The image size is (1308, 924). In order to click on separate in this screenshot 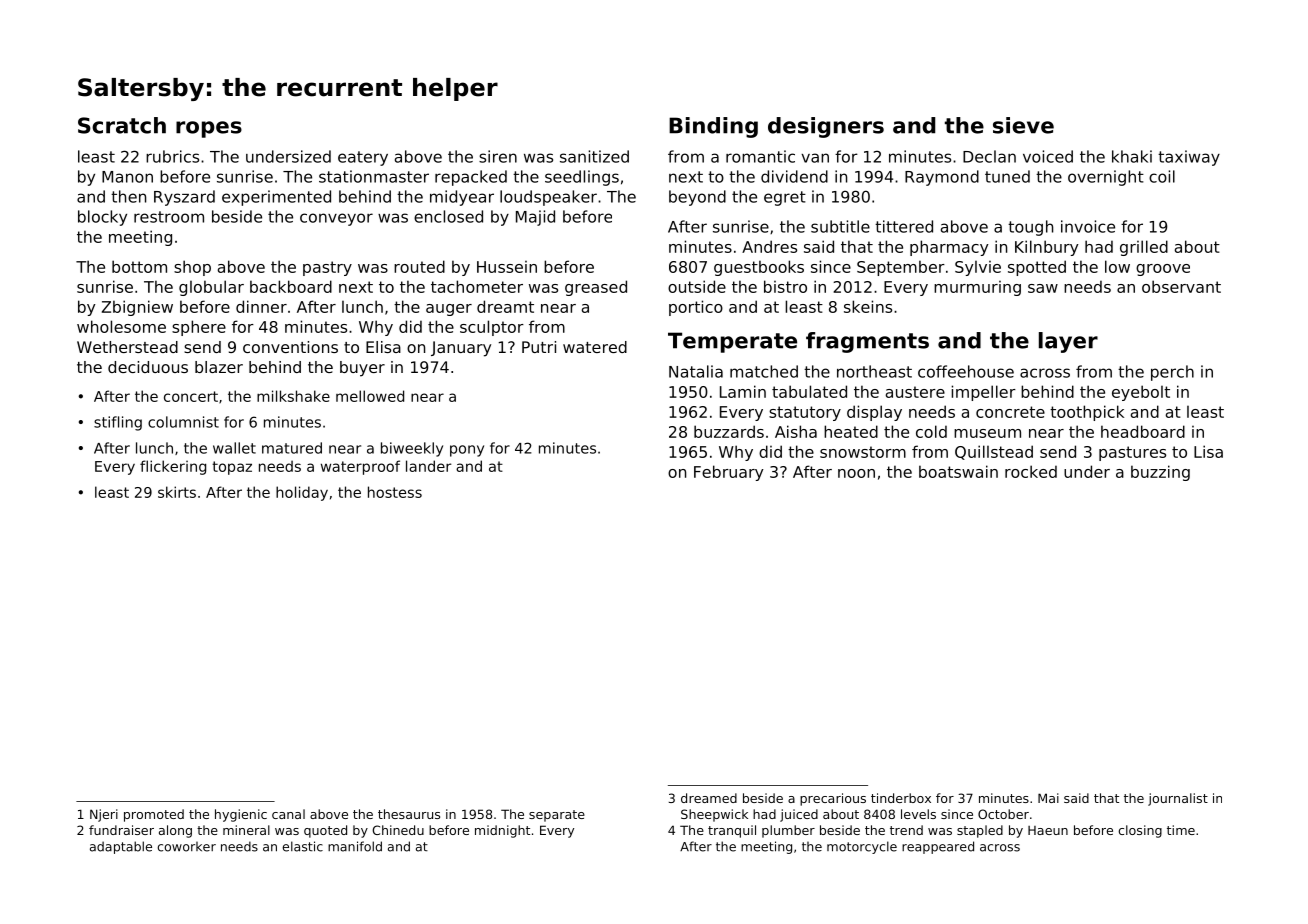, I will do `click(557, 816)`.
